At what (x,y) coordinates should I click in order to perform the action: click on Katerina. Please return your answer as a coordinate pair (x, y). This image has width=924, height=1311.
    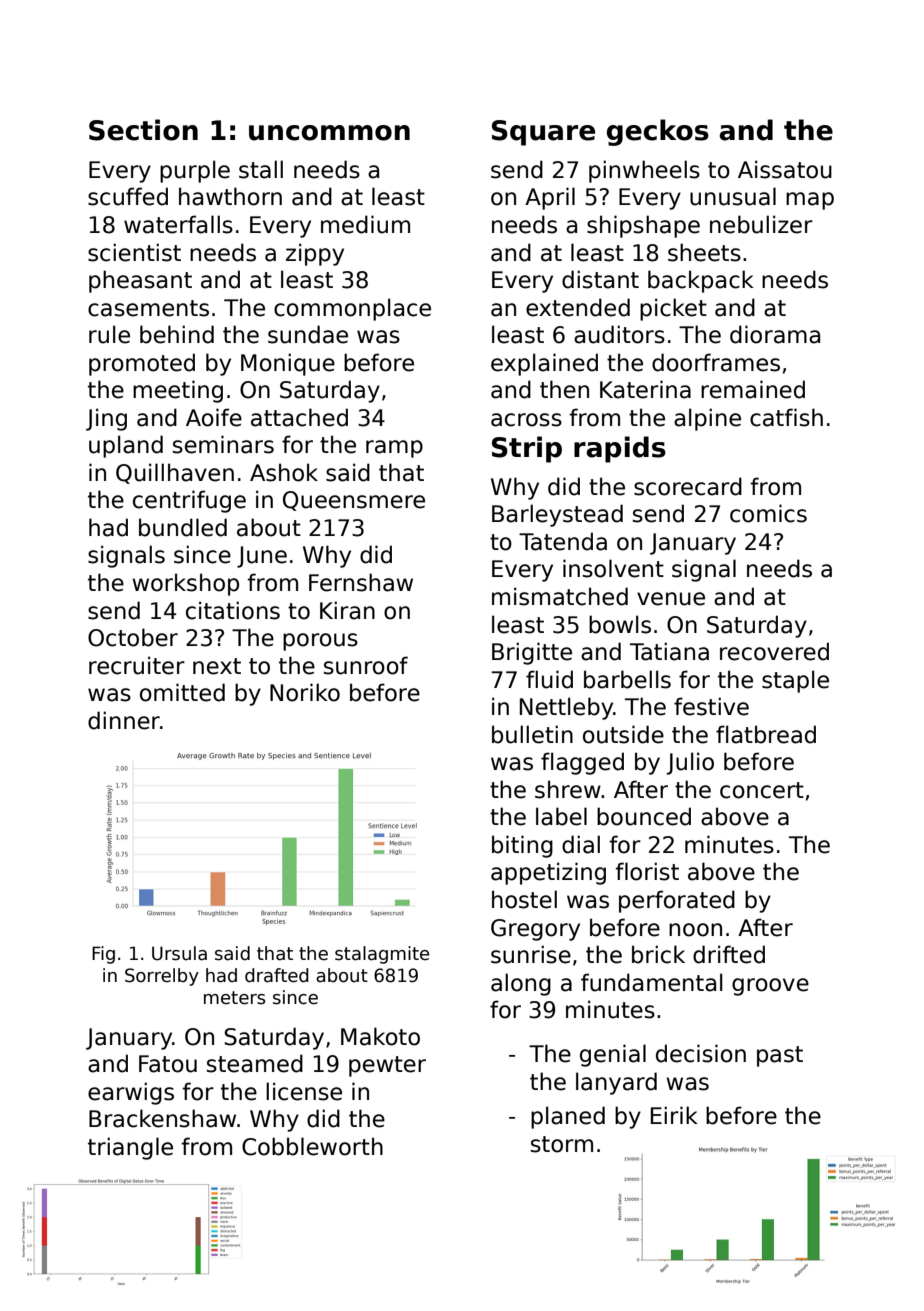
    Looking at the image, I should click on (645, 389).
